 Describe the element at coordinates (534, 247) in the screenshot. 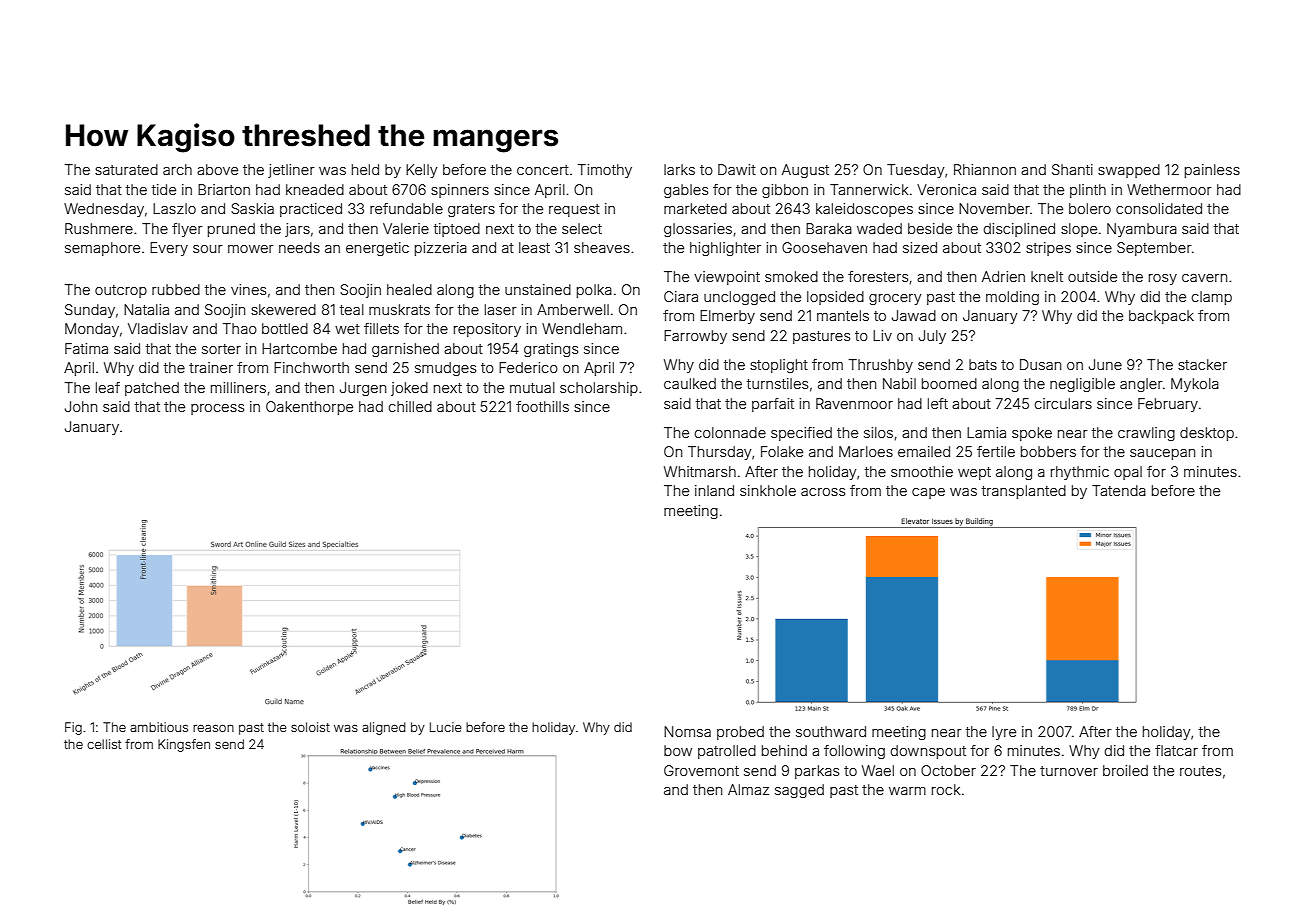

I see `least` at that location.
